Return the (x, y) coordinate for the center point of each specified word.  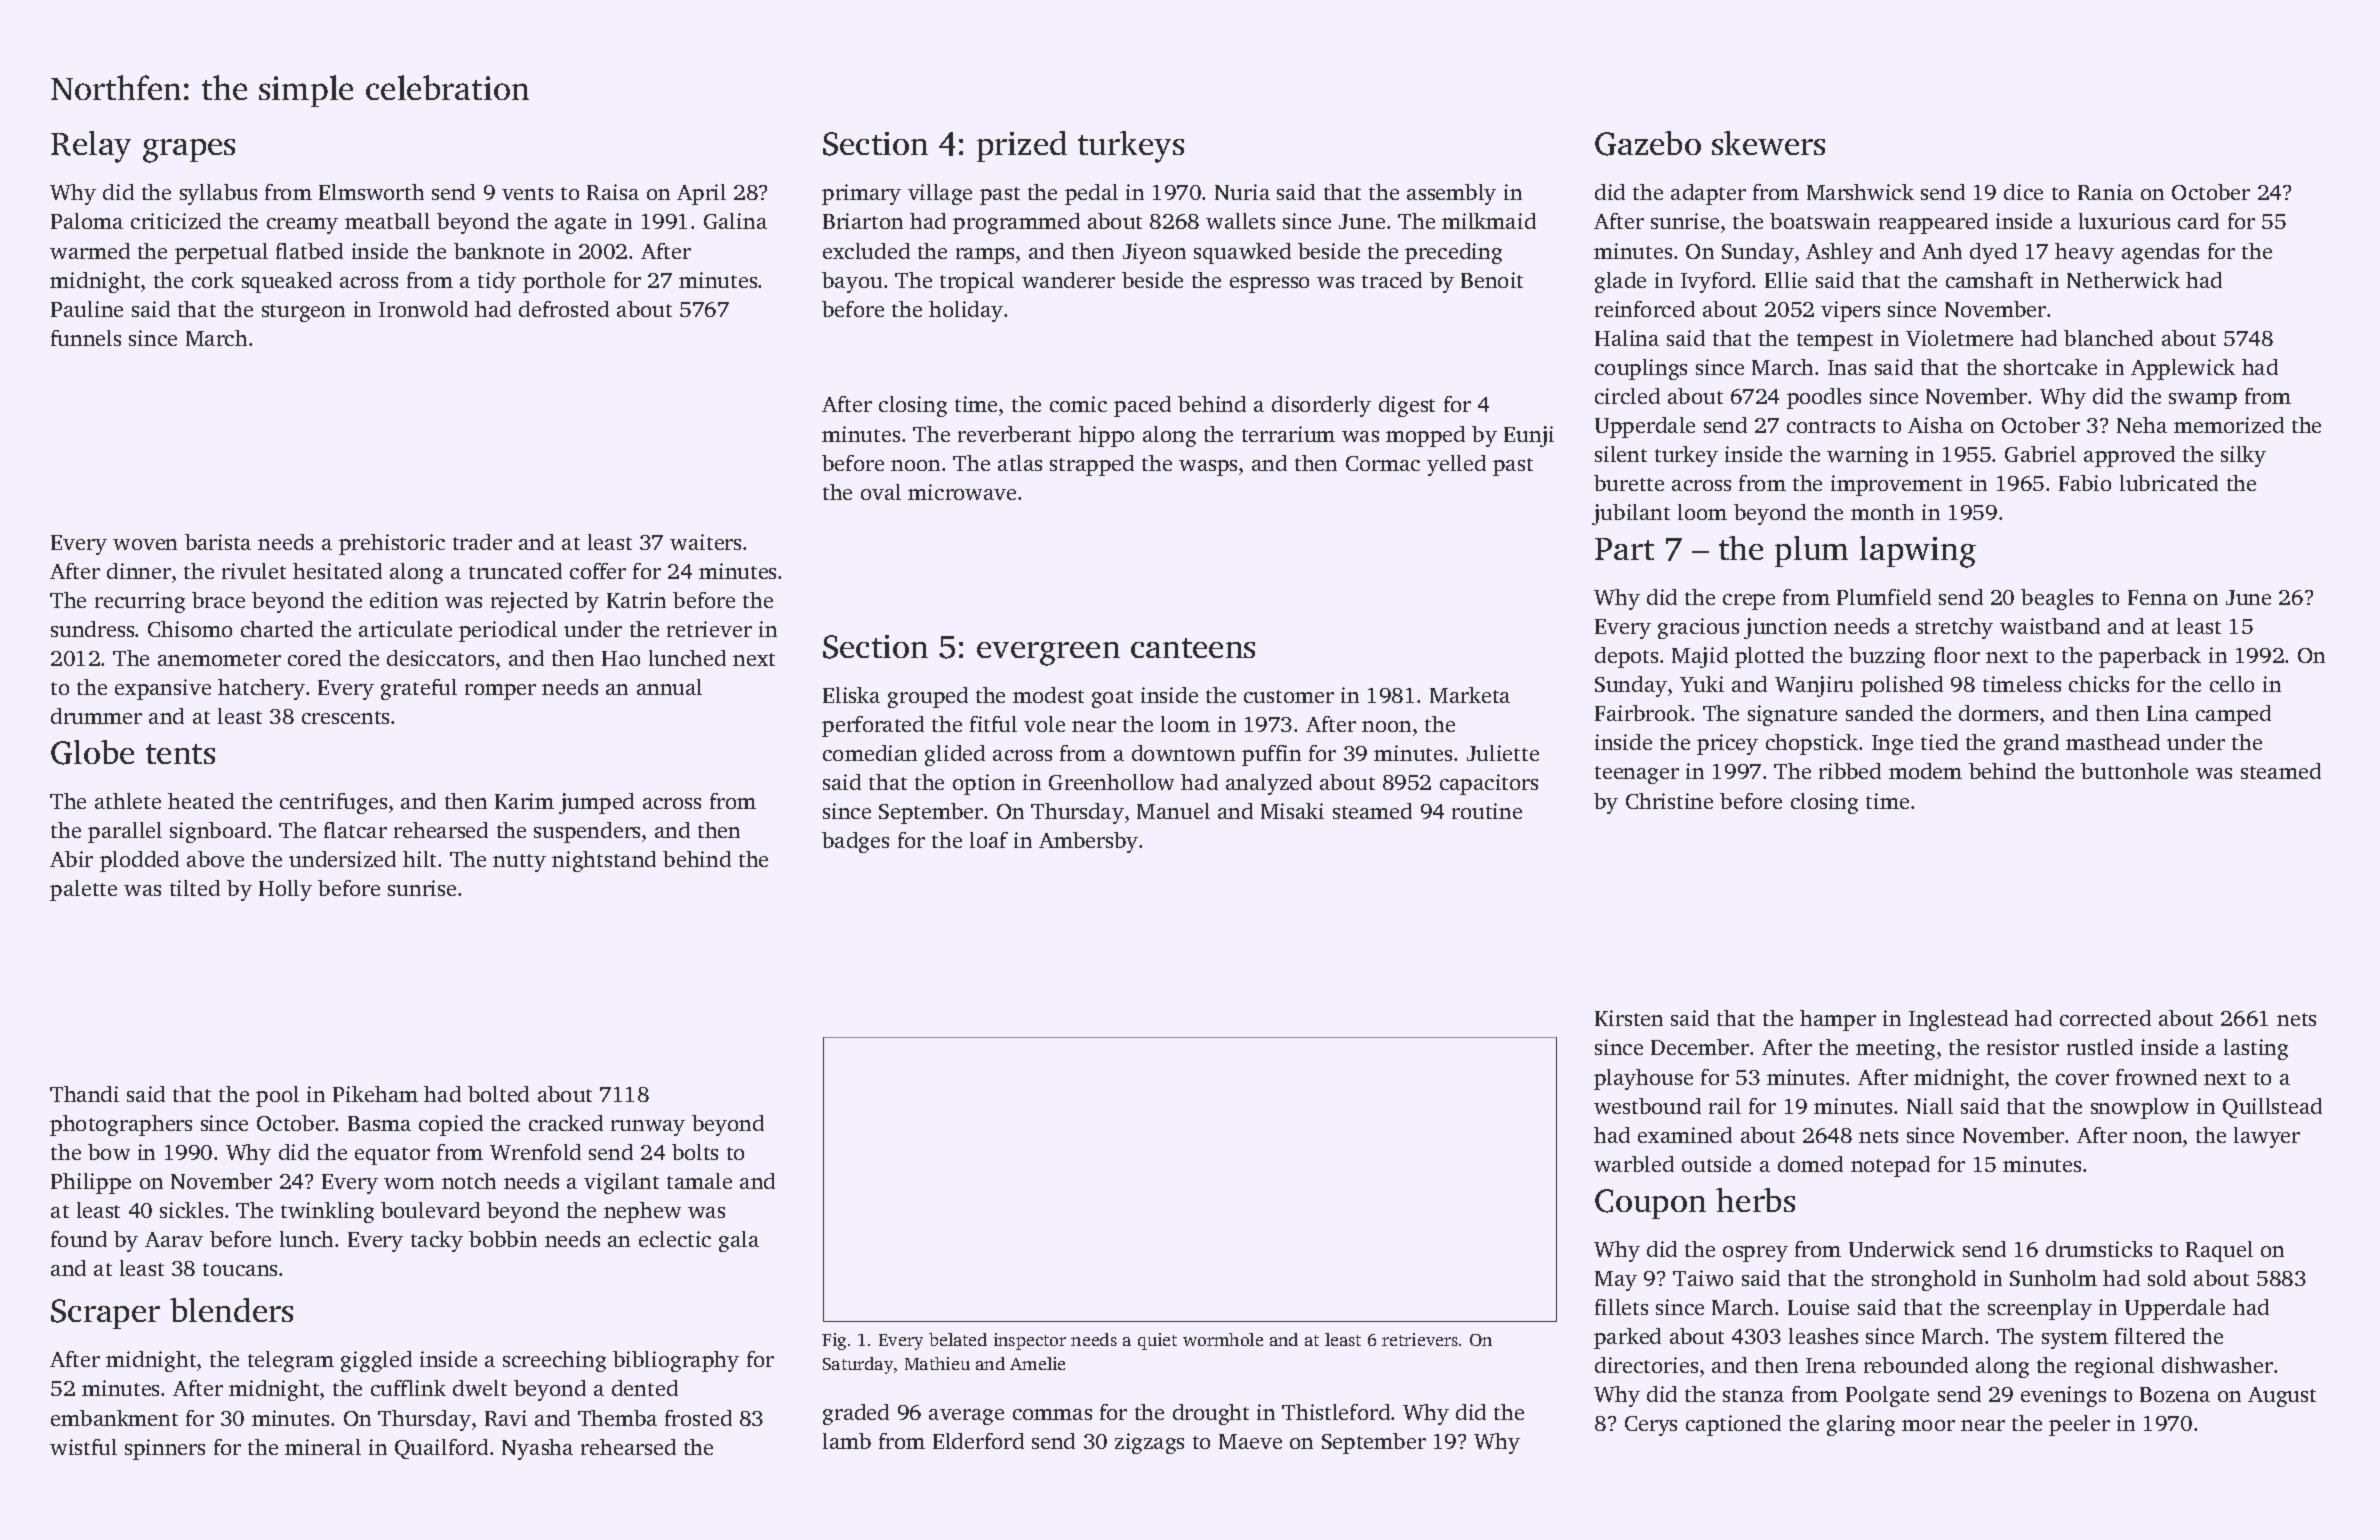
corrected (2105, 1018)
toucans (240, 1269)
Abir (71, 859)
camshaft (1989, 280)
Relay (91, 147)
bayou (852, 282)
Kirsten (1629, 1018)
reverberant (1014, 434)
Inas (1847, 367)
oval (881, 492)
